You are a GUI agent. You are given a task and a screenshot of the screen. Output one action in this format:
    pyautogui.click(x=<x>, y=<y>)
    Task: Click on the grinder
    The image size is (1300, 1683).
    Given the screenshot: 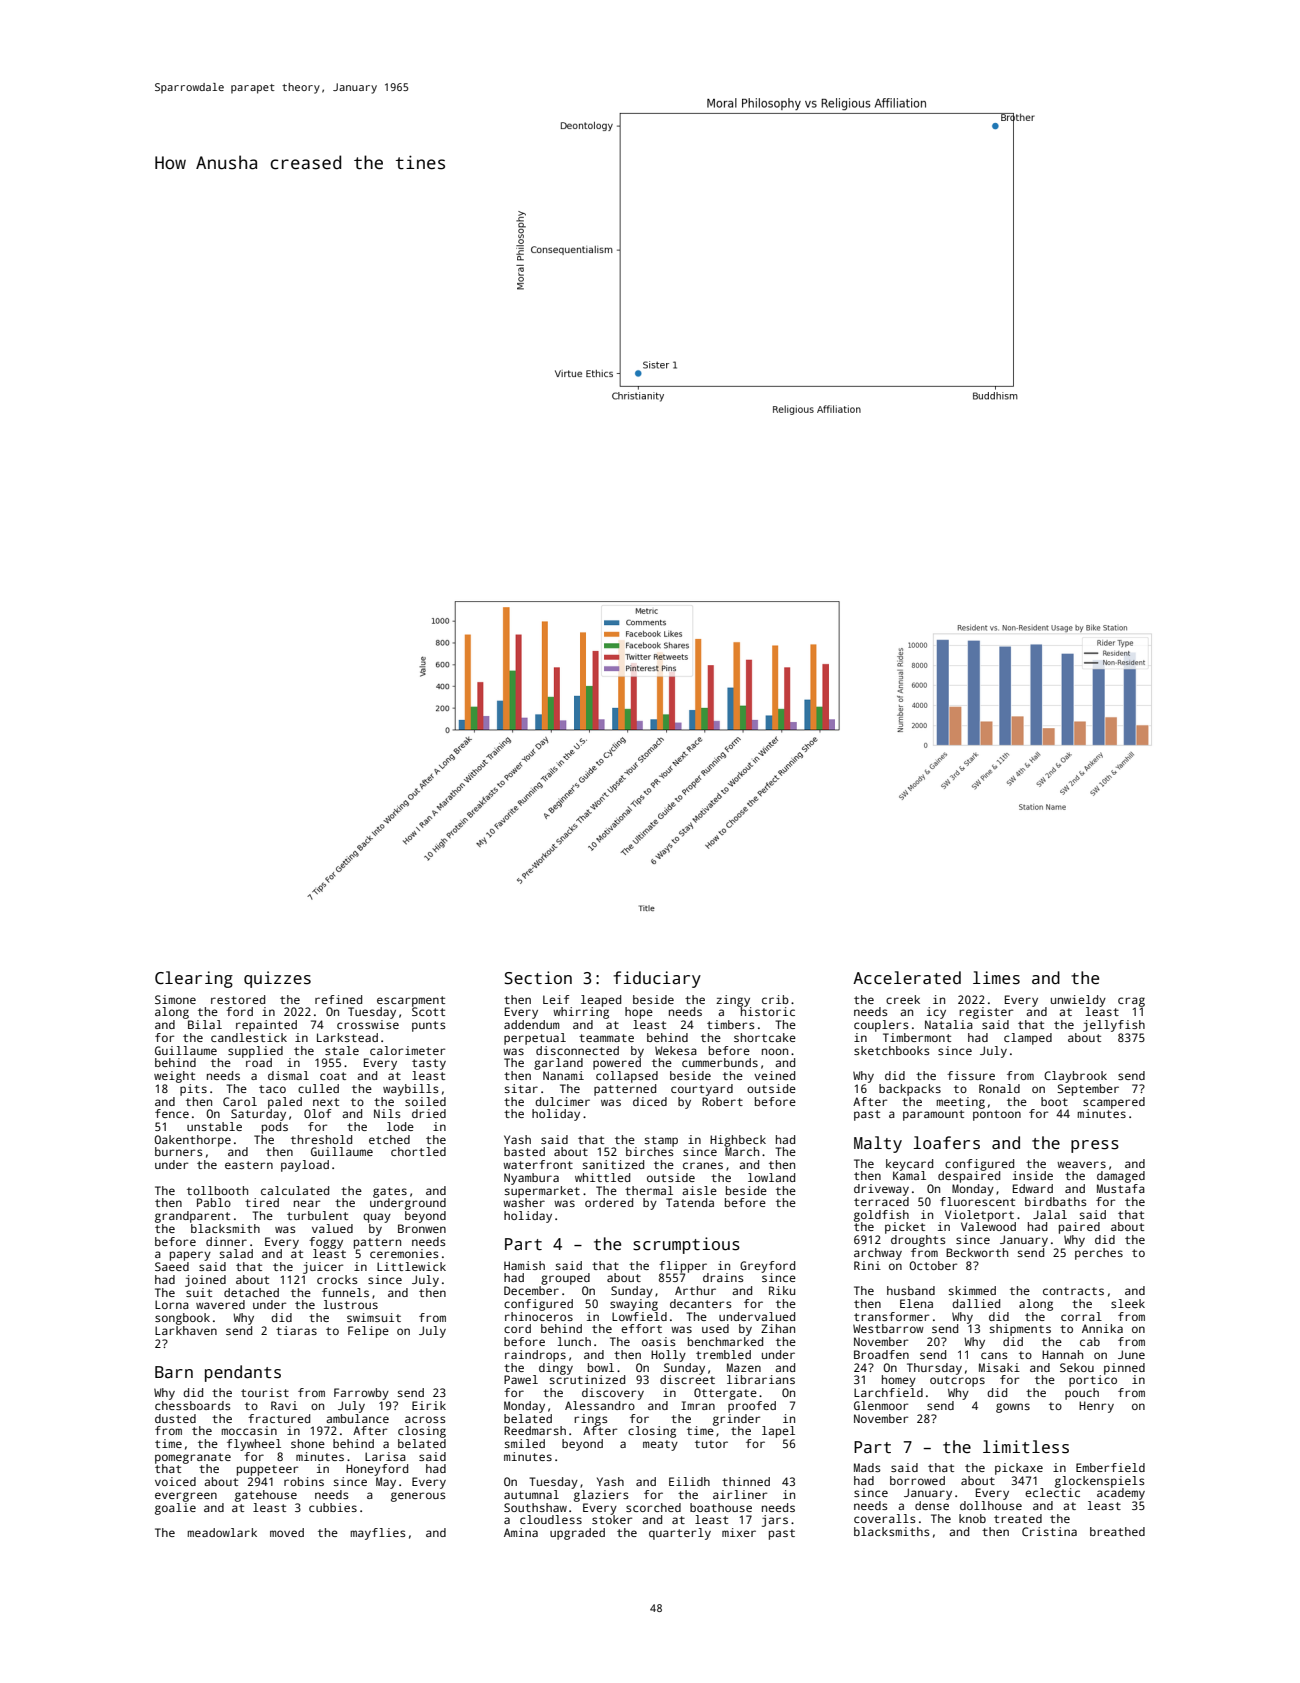 What is the action you would take?
    pyautogui.click(x=736, y=1420)
